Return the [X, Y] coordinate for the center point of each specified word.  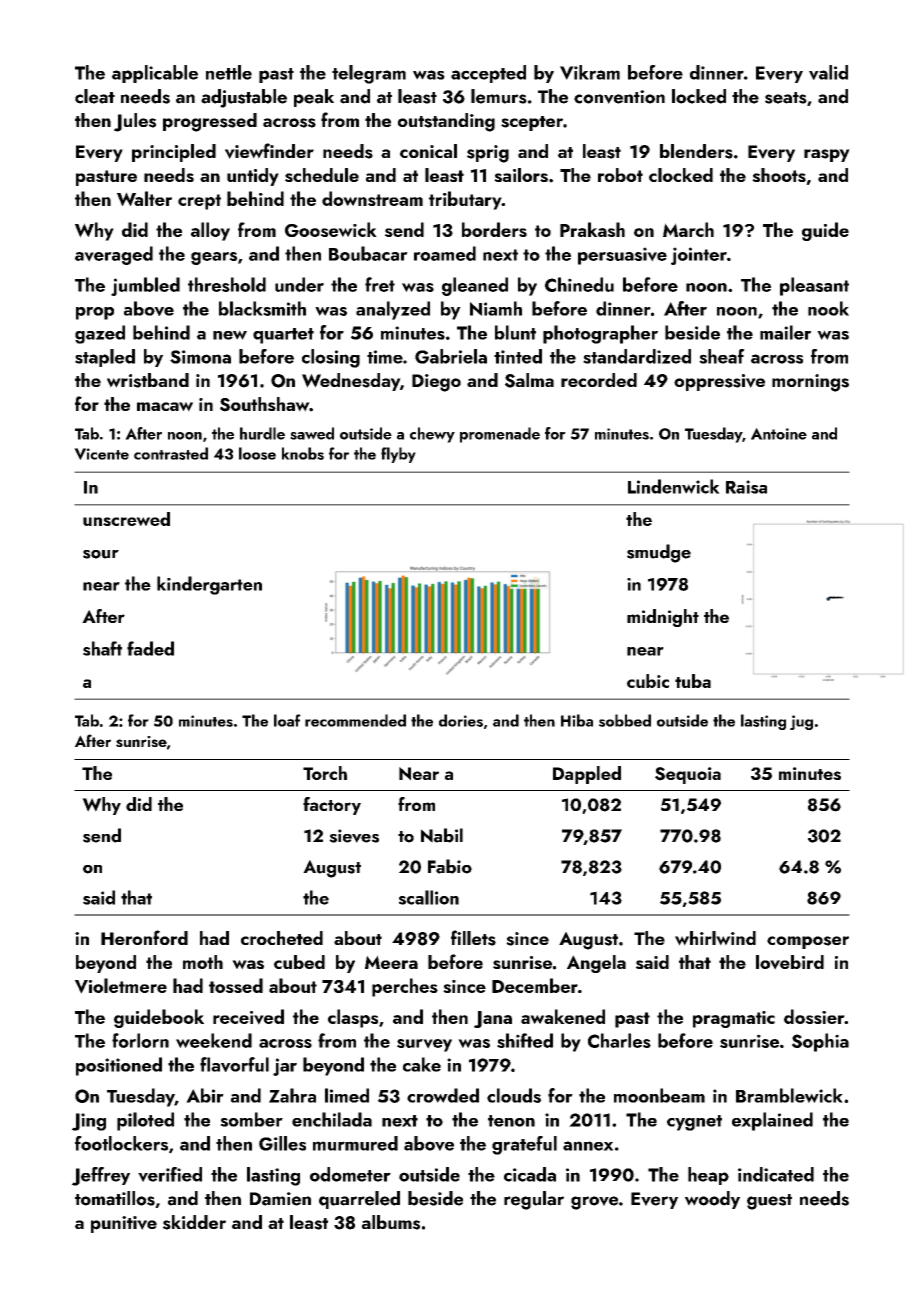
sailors [521, 175]
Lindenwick [674, 486]
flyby [398, 455]
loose [257, 453]
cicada [530, 1174]
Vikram [590, 72]
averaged [114, 255]
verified [170, 1174]
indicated [776, 1174]
